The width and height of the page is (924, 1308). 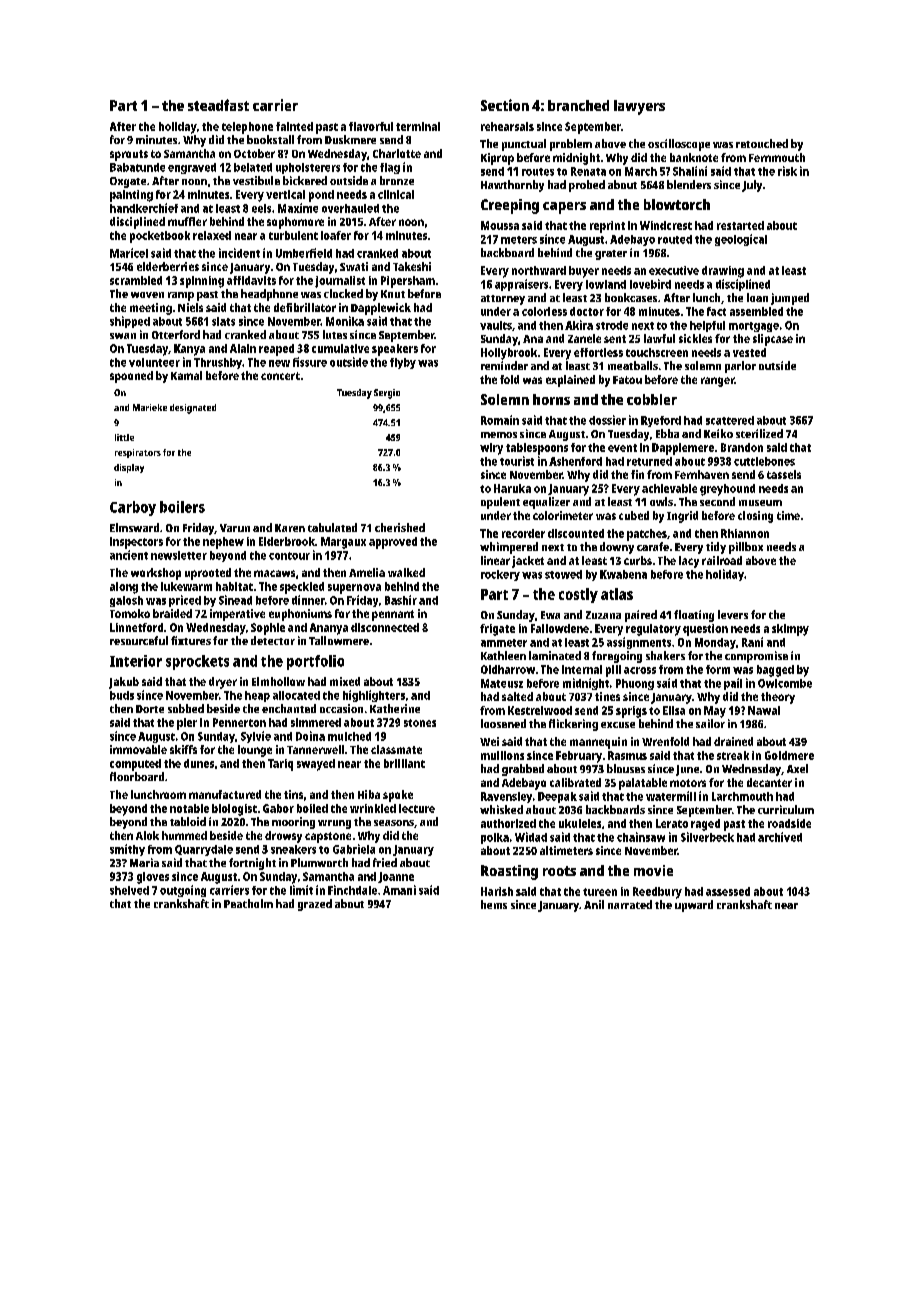 I want to click on swan, so click(x=123, y=336).
